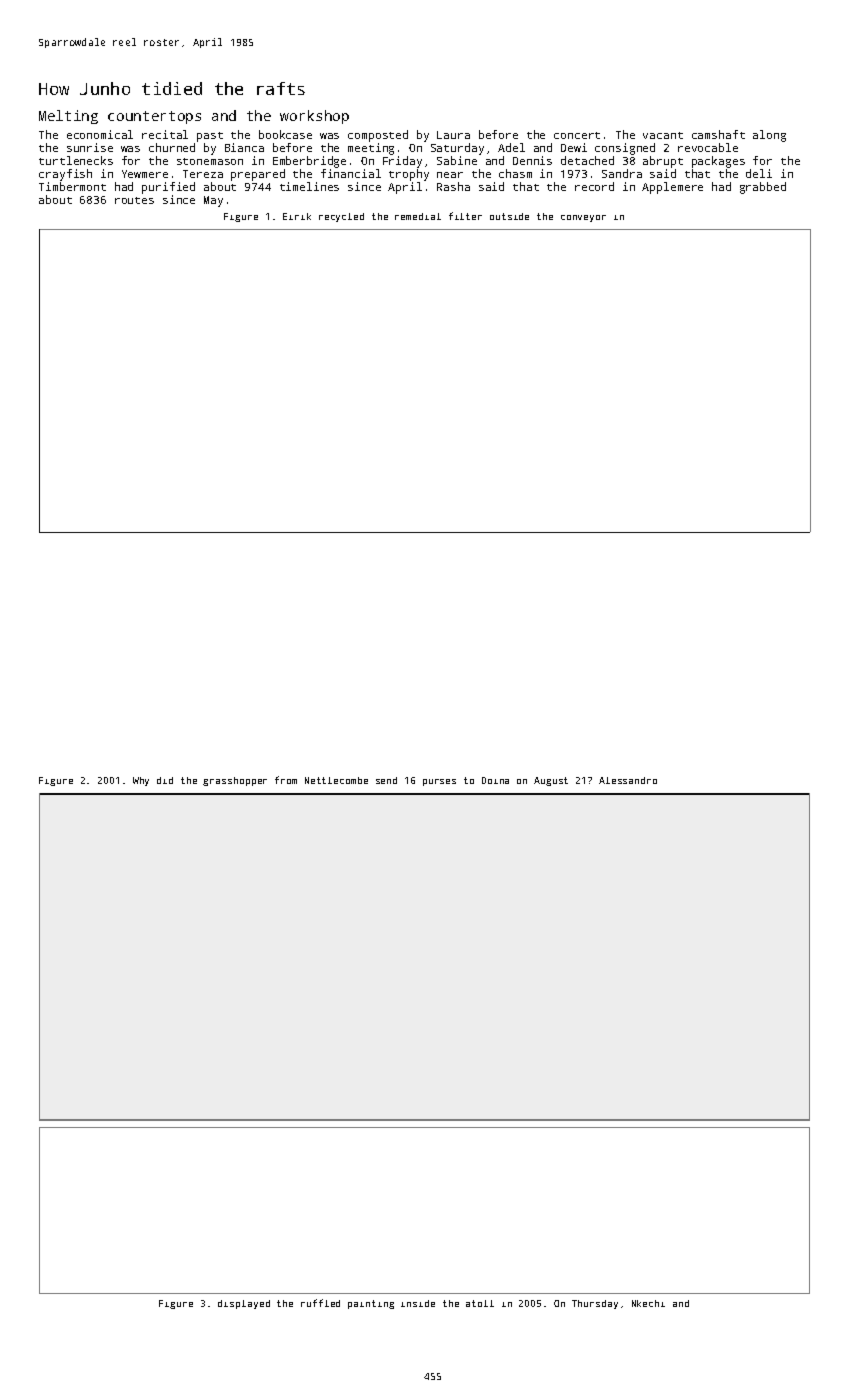 The width and height of the screenshot is (849, 1400). I want to click on routes, so click(134, 200).
